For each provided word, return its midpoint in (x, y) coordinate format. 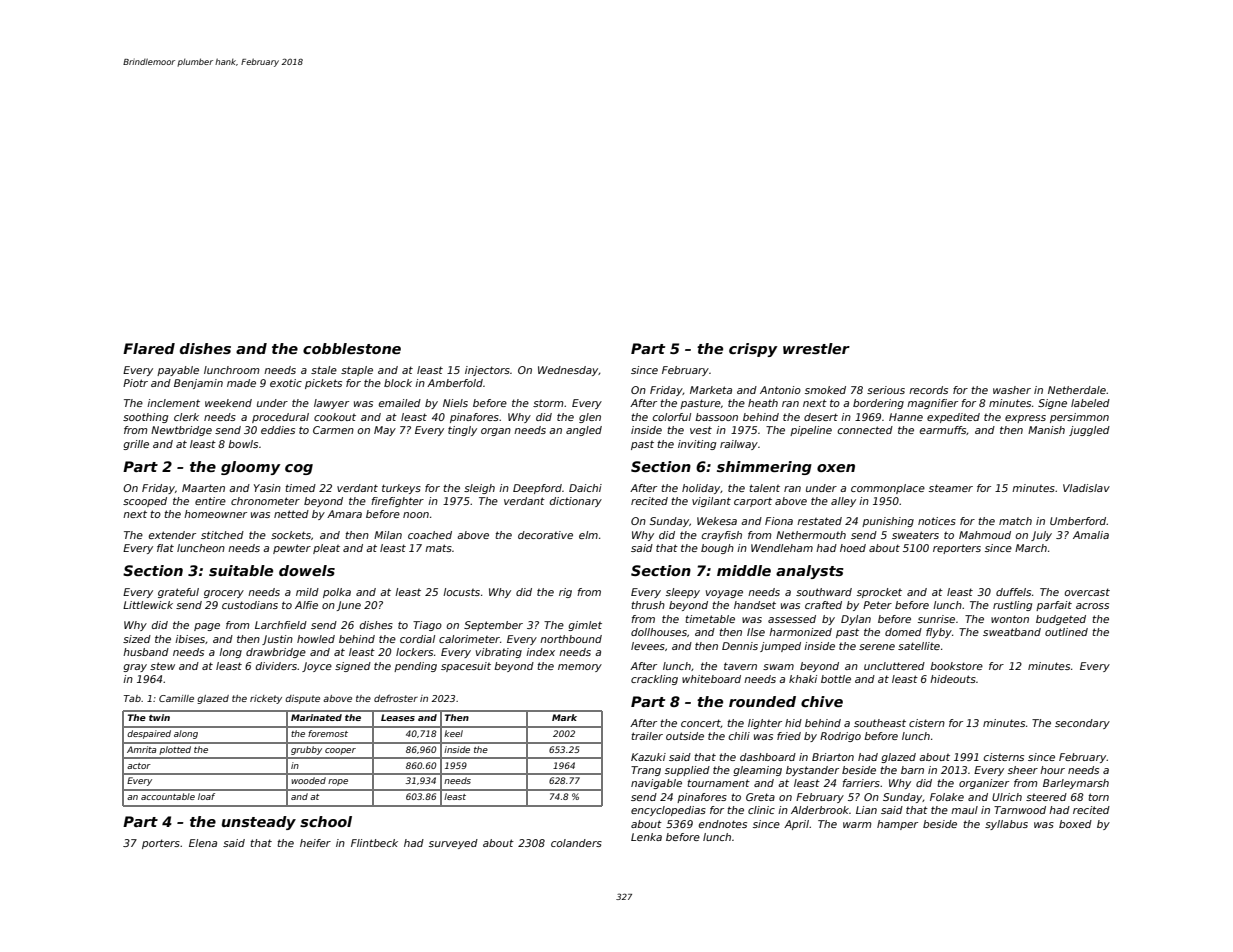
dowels (307, 570)
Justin (277, 640)
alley (843, 502)
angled (584, 431)
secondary (1082, 724)
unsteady (259, 823)
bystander (812, 771)
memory (580, 668)
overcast (1087, 592)
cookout (335, 417)
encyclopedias (668, 811)
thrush (648, 605)
